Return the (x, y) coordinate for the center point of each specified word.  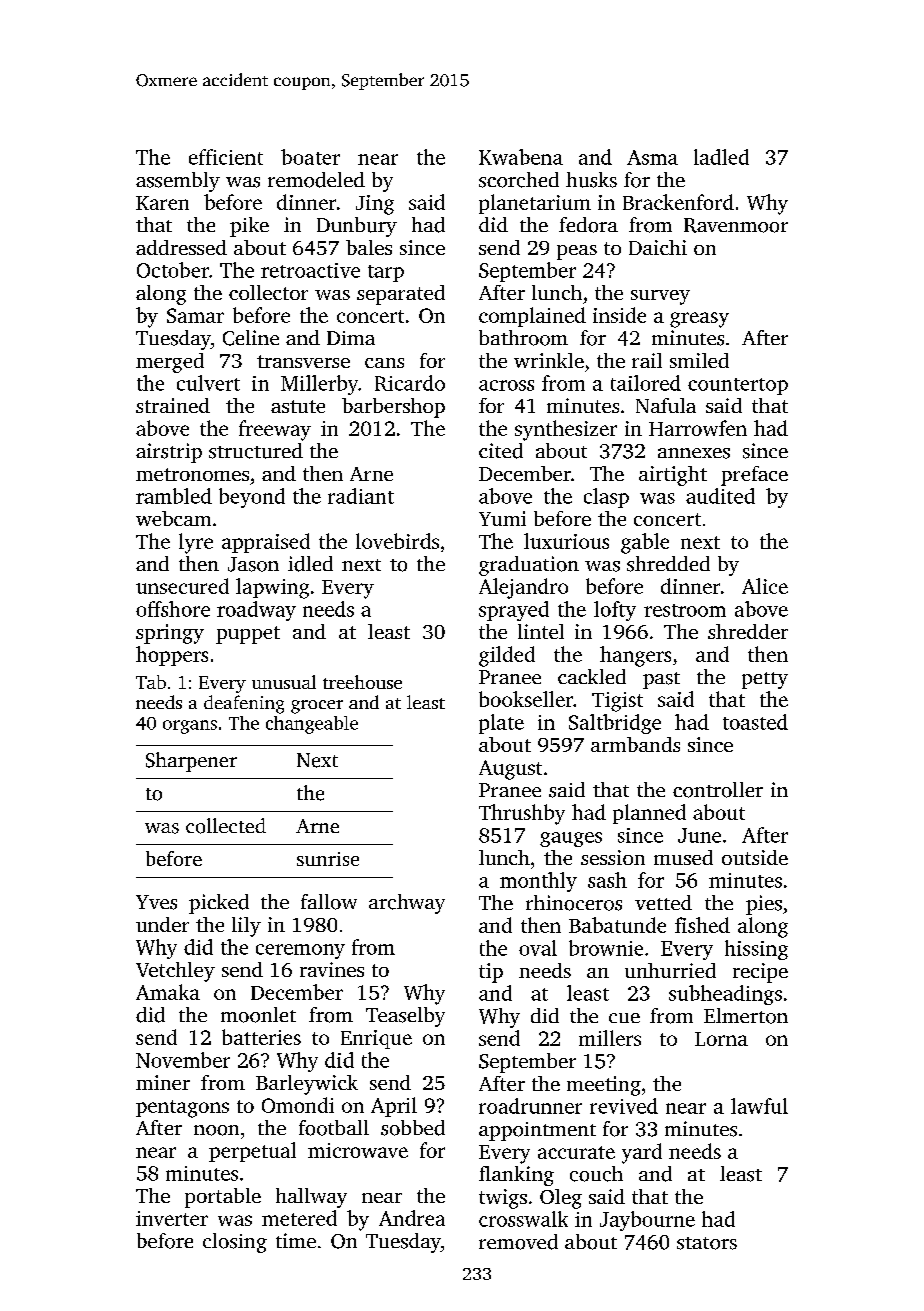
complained (532, 317)
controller (718, 790)
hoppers (172, 656)
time (296, 1240)
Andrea (412, 1218)
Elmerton (746, 1016)
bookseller (526, 699)
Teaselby (405, 1017)
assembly (178, 182)
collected (226, 826)
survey (660, 297)
